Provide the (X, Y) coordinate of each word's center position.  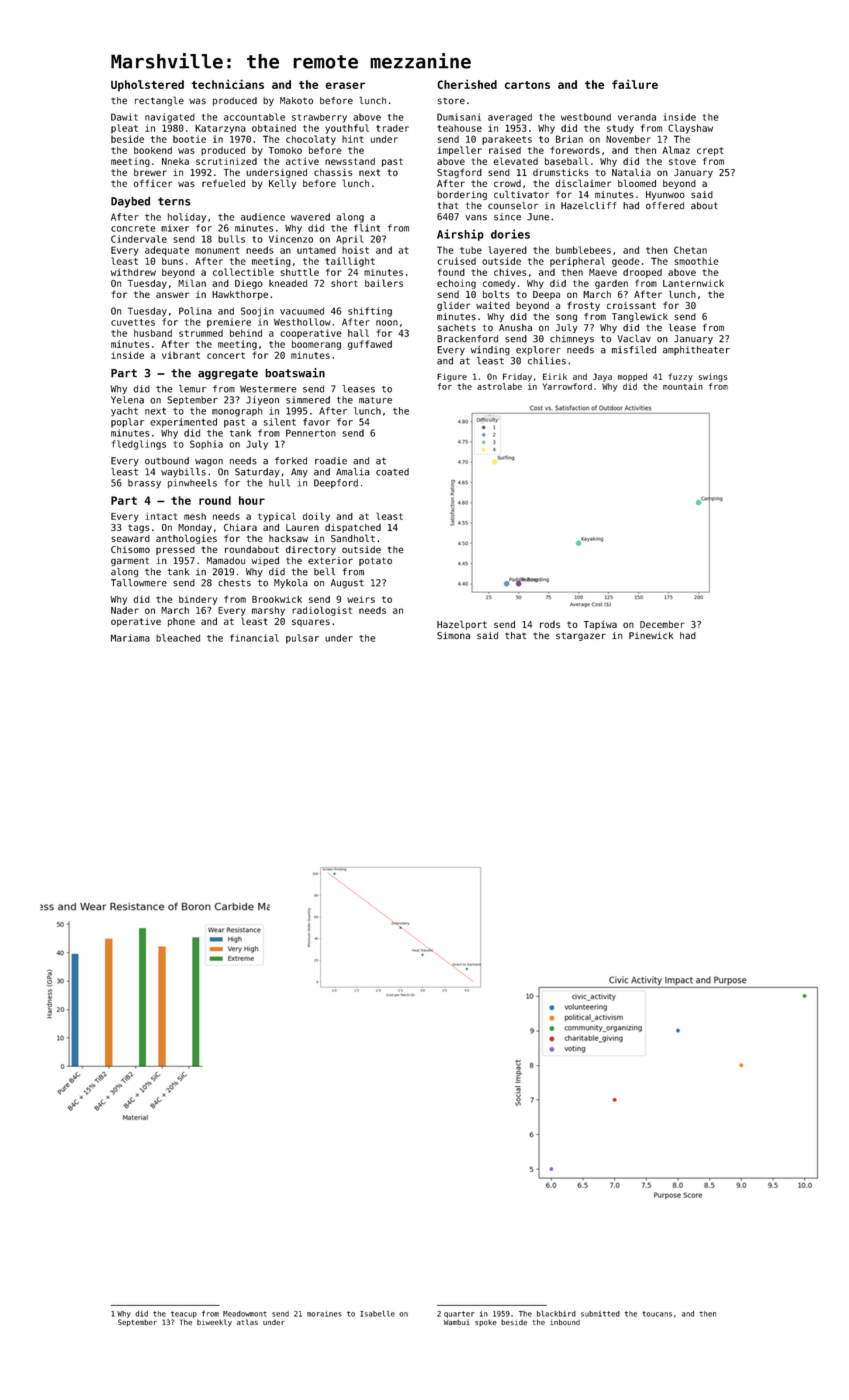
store (451, 101)
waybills (183, 473)
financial (254, 638)
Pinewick (651, 636)
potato (375, 561)
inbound (565, 1322)
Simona (453, 636)
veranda (637, 117)
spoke (486, 1323)
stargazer (581, 636)
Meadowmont (245, 1314)
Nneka (175, 161)
